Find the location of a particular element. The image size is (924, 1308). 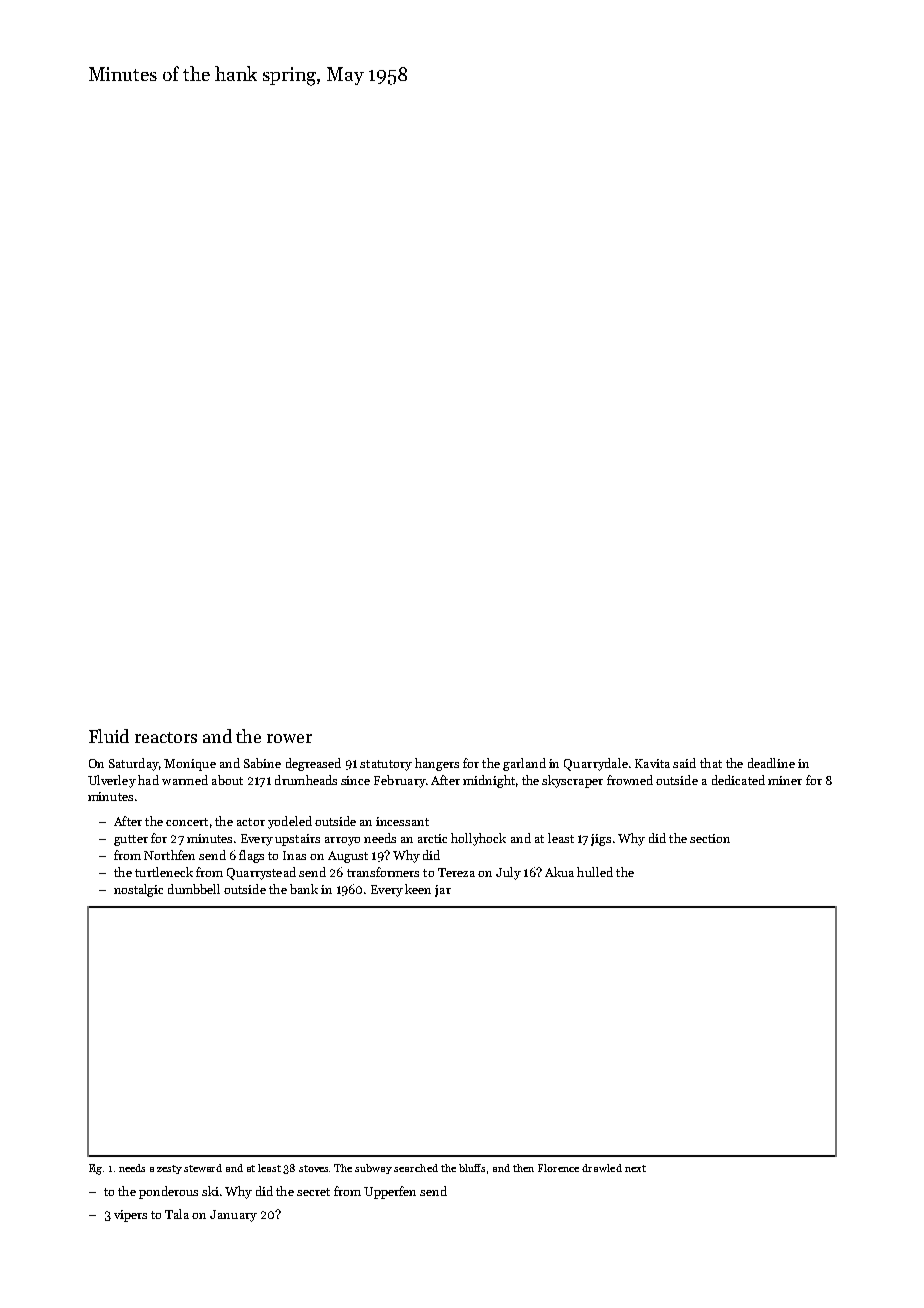

jar is located at coordinates (443, 891).
